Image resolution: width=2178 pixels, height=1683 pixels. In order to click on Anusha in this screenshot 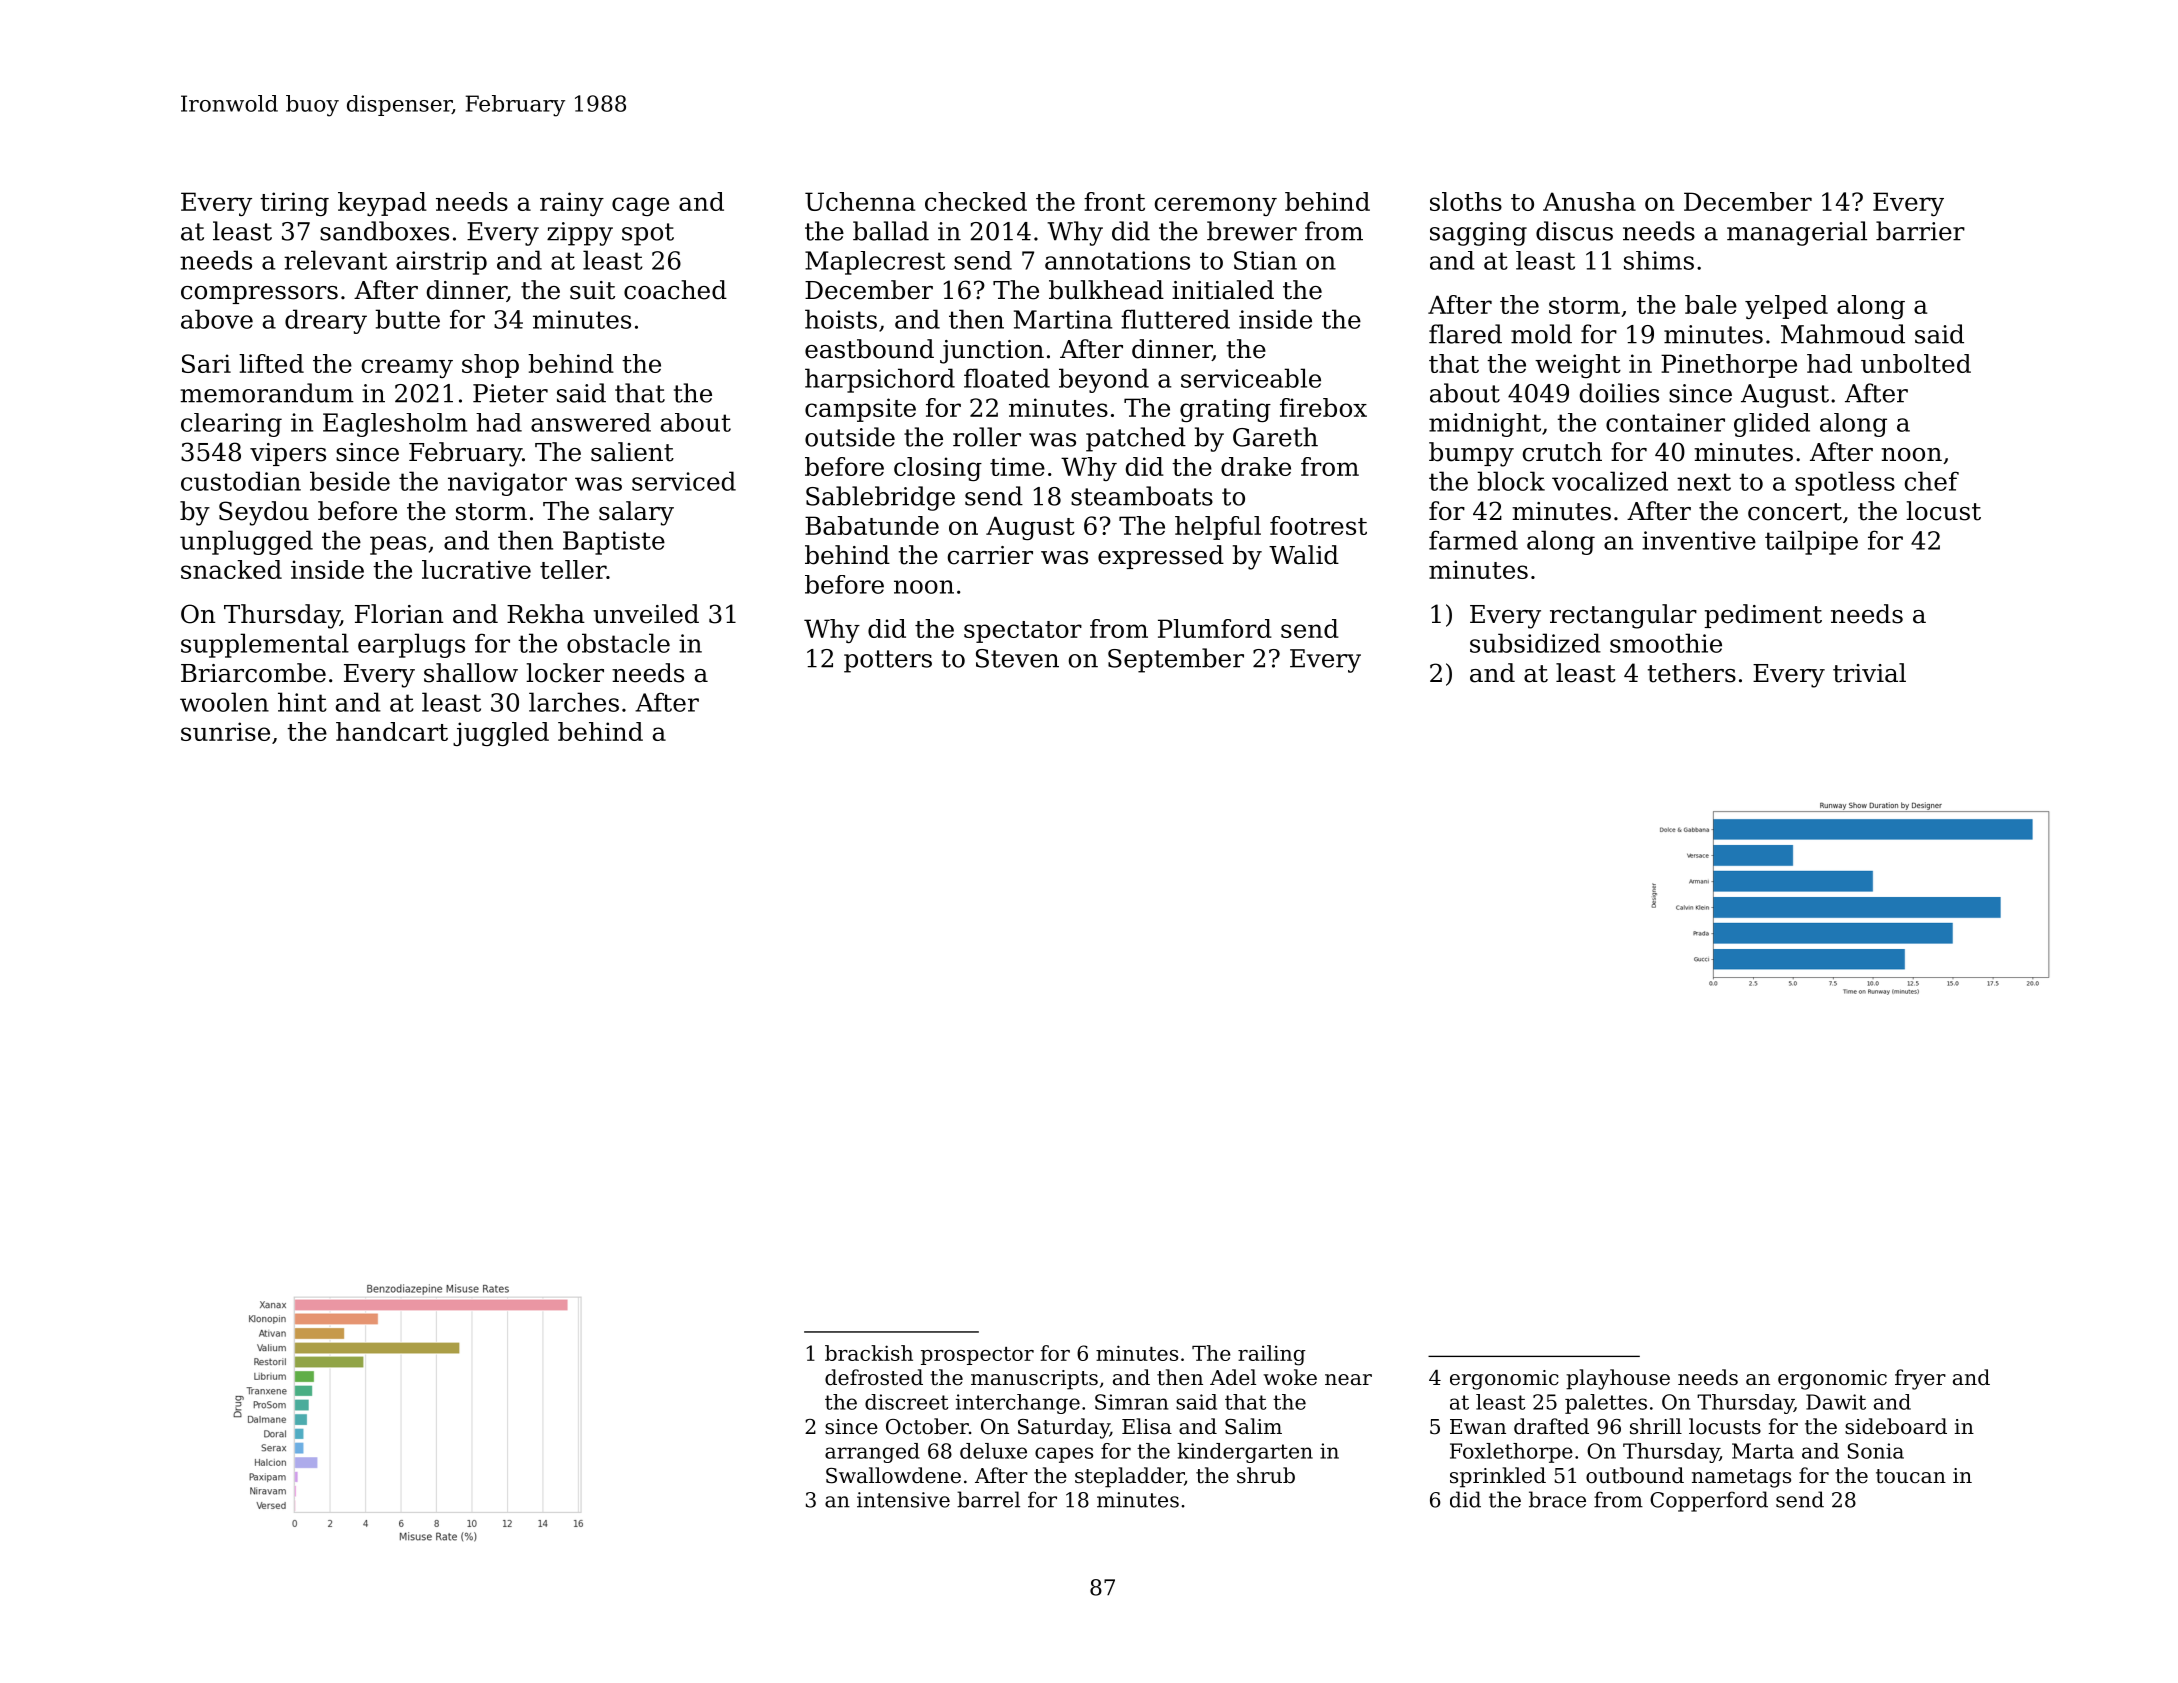, I will do `click(1589, 201)`.
